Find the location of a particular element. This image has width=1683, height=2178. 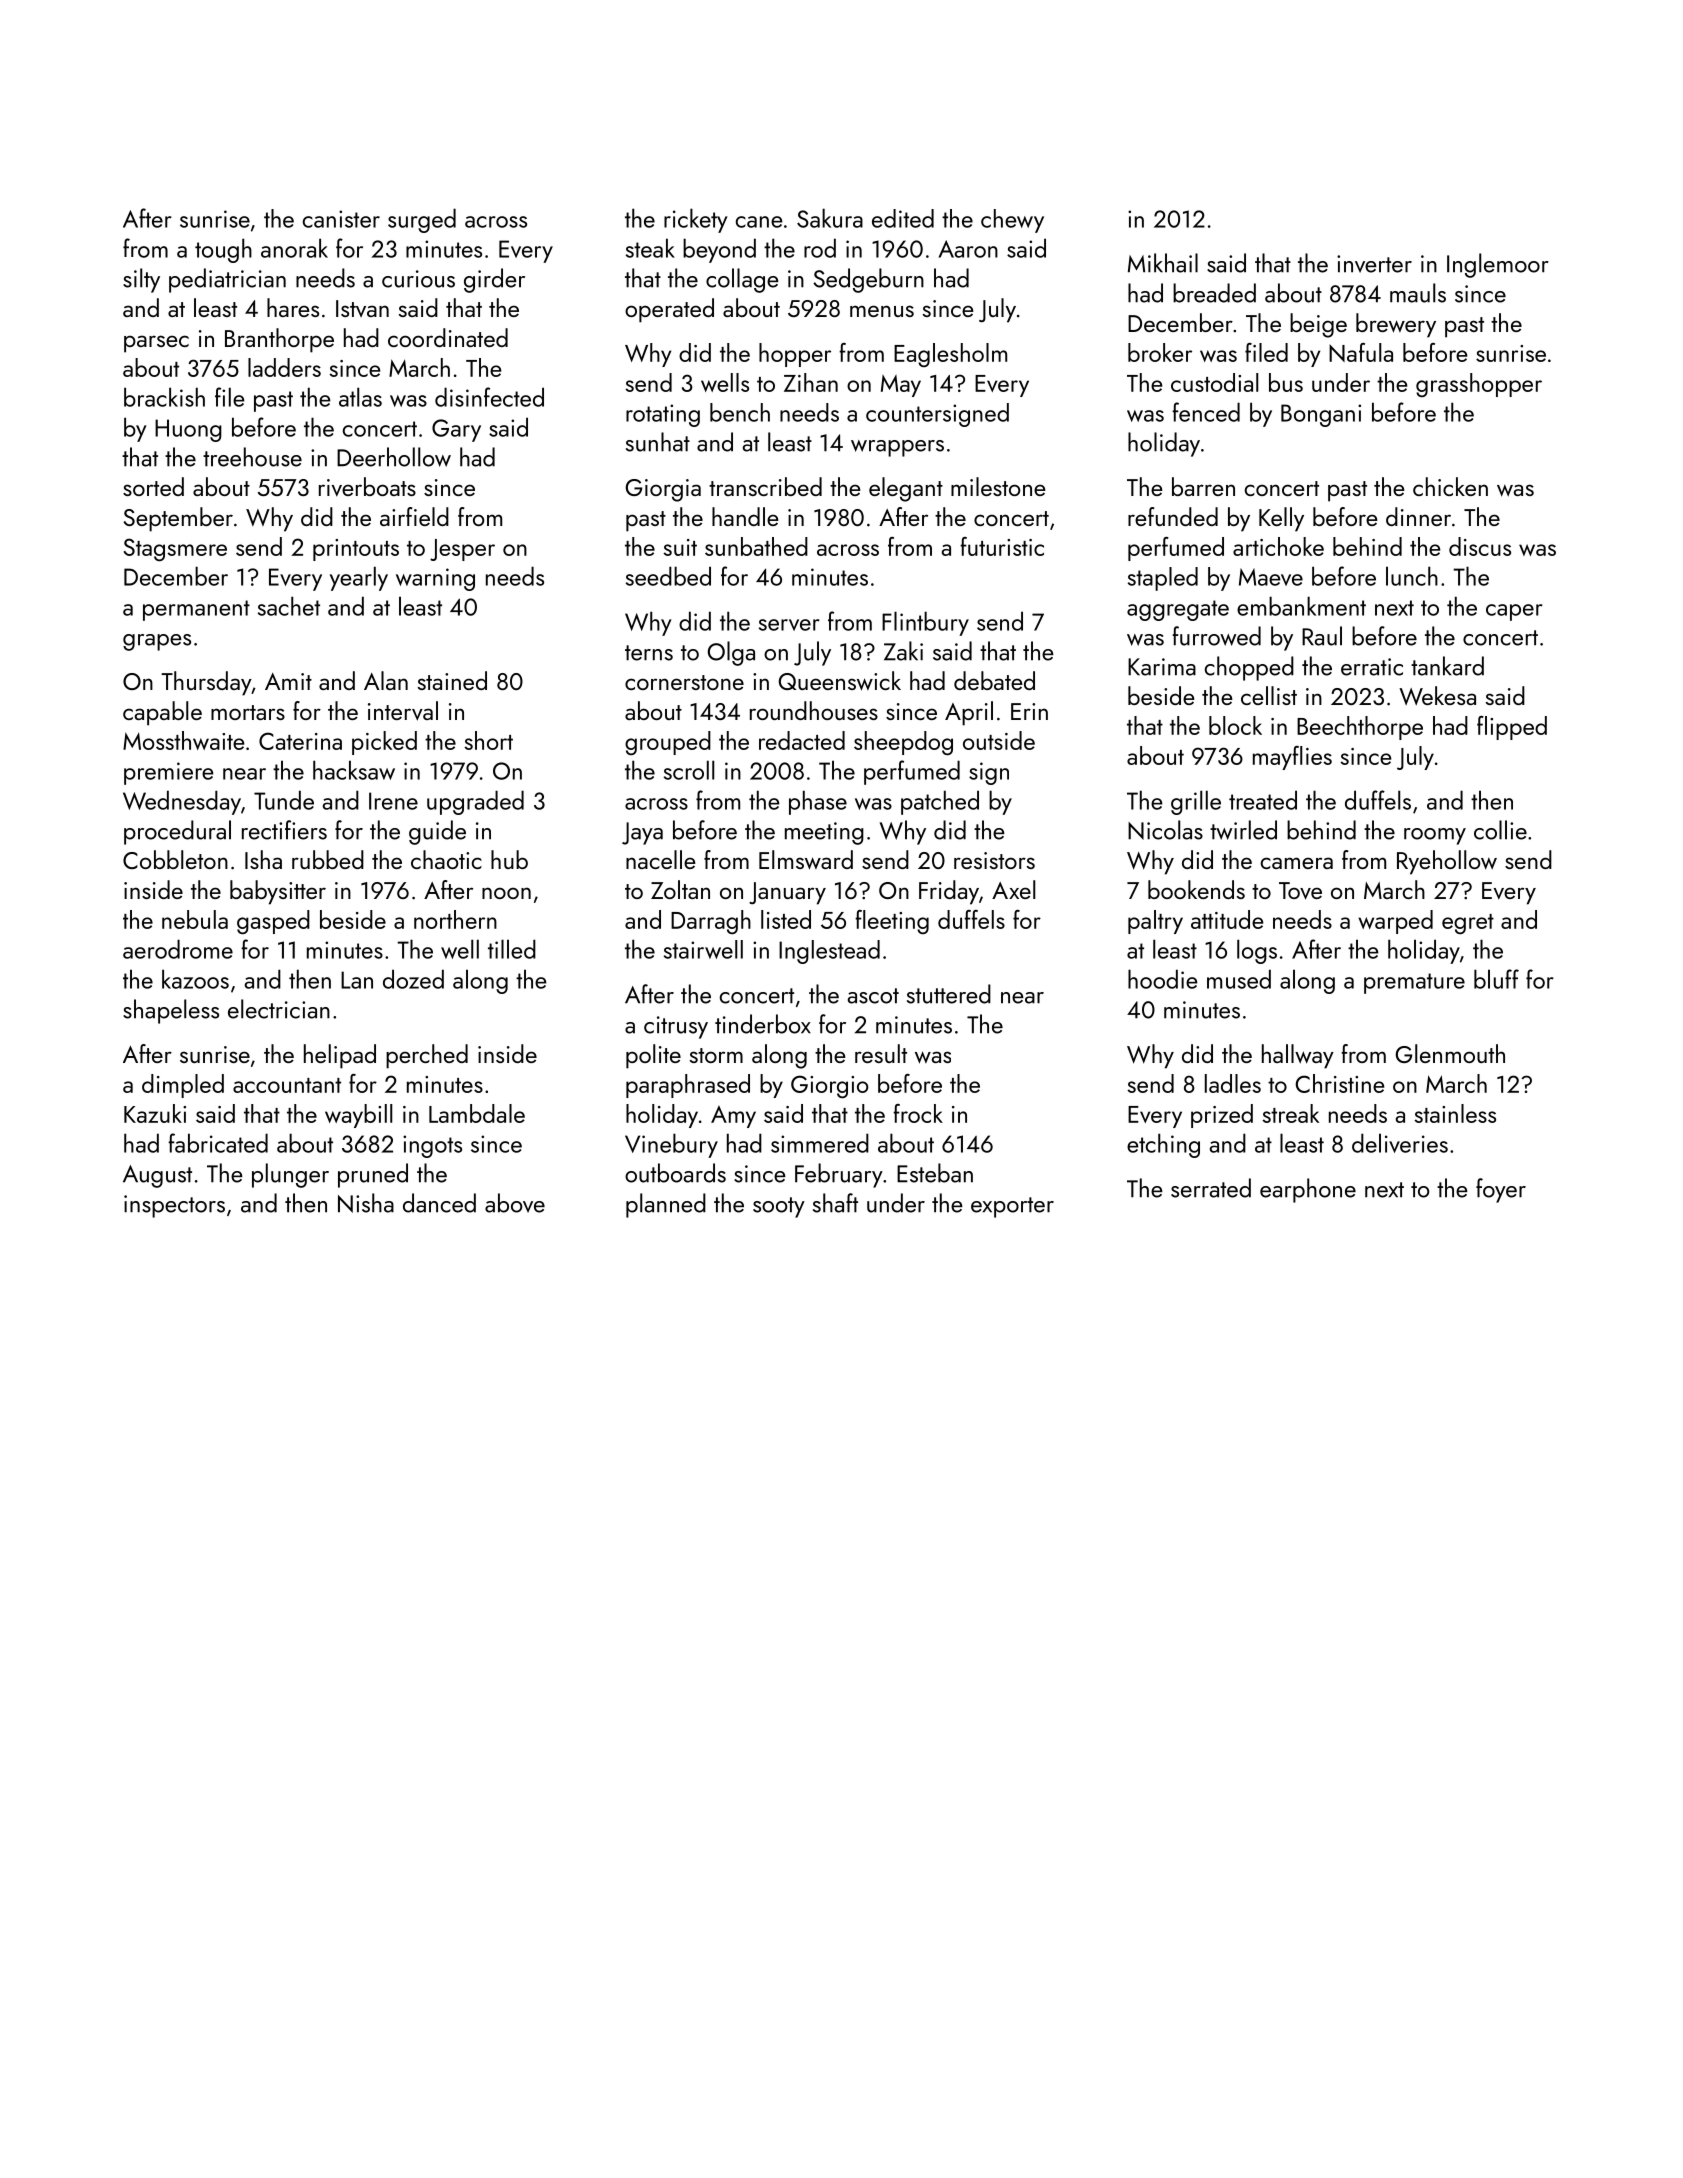

edited is located at coordinates (903, 218).
